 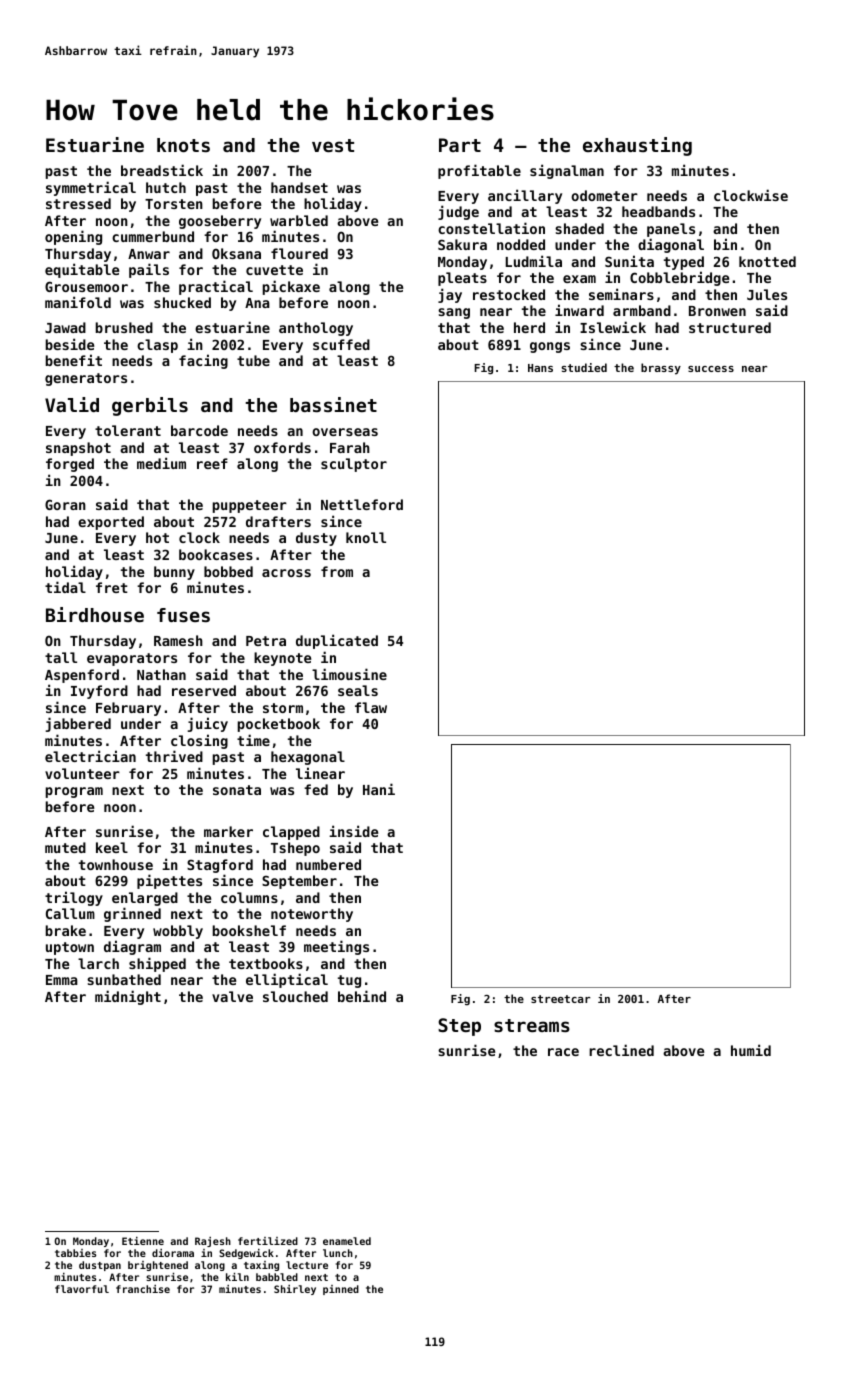 What do you see at coordinates (333, 145) in the image?
I see `vest` at bounding box center [333, 145].
